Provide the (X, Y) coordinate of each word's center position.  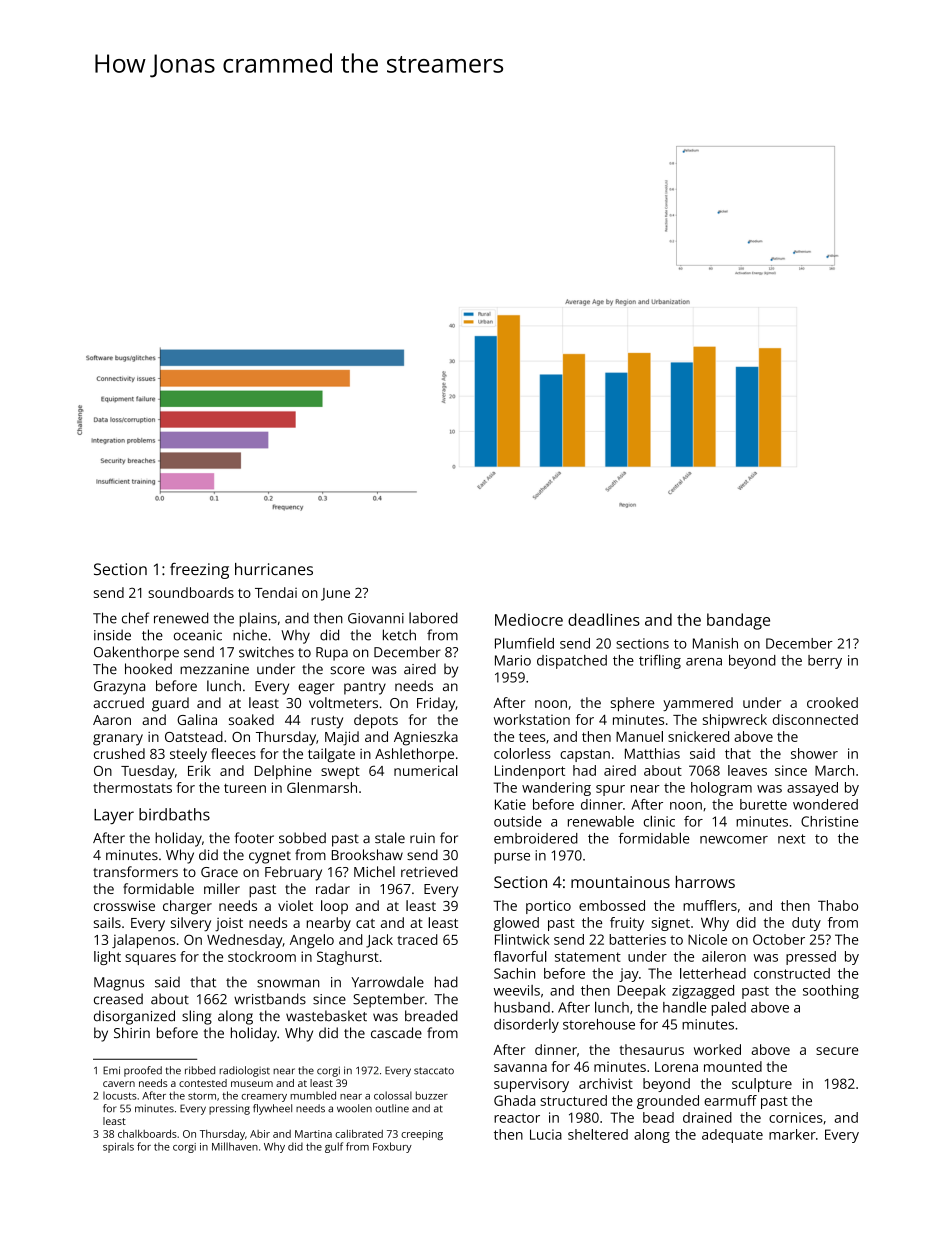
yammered (698, 704)
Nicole (707, 939)
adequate (732, 1136)
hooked (148, 669)
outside (518, 821)
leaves (747, 770)
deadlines (604, 619)
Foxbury (392, 1147)
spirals (118, 1148)
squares (150, 959)
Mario (513, 660)
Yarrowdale (387, 982)
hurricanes (274, 569)
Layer (114, 816)
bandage (738, 621)
